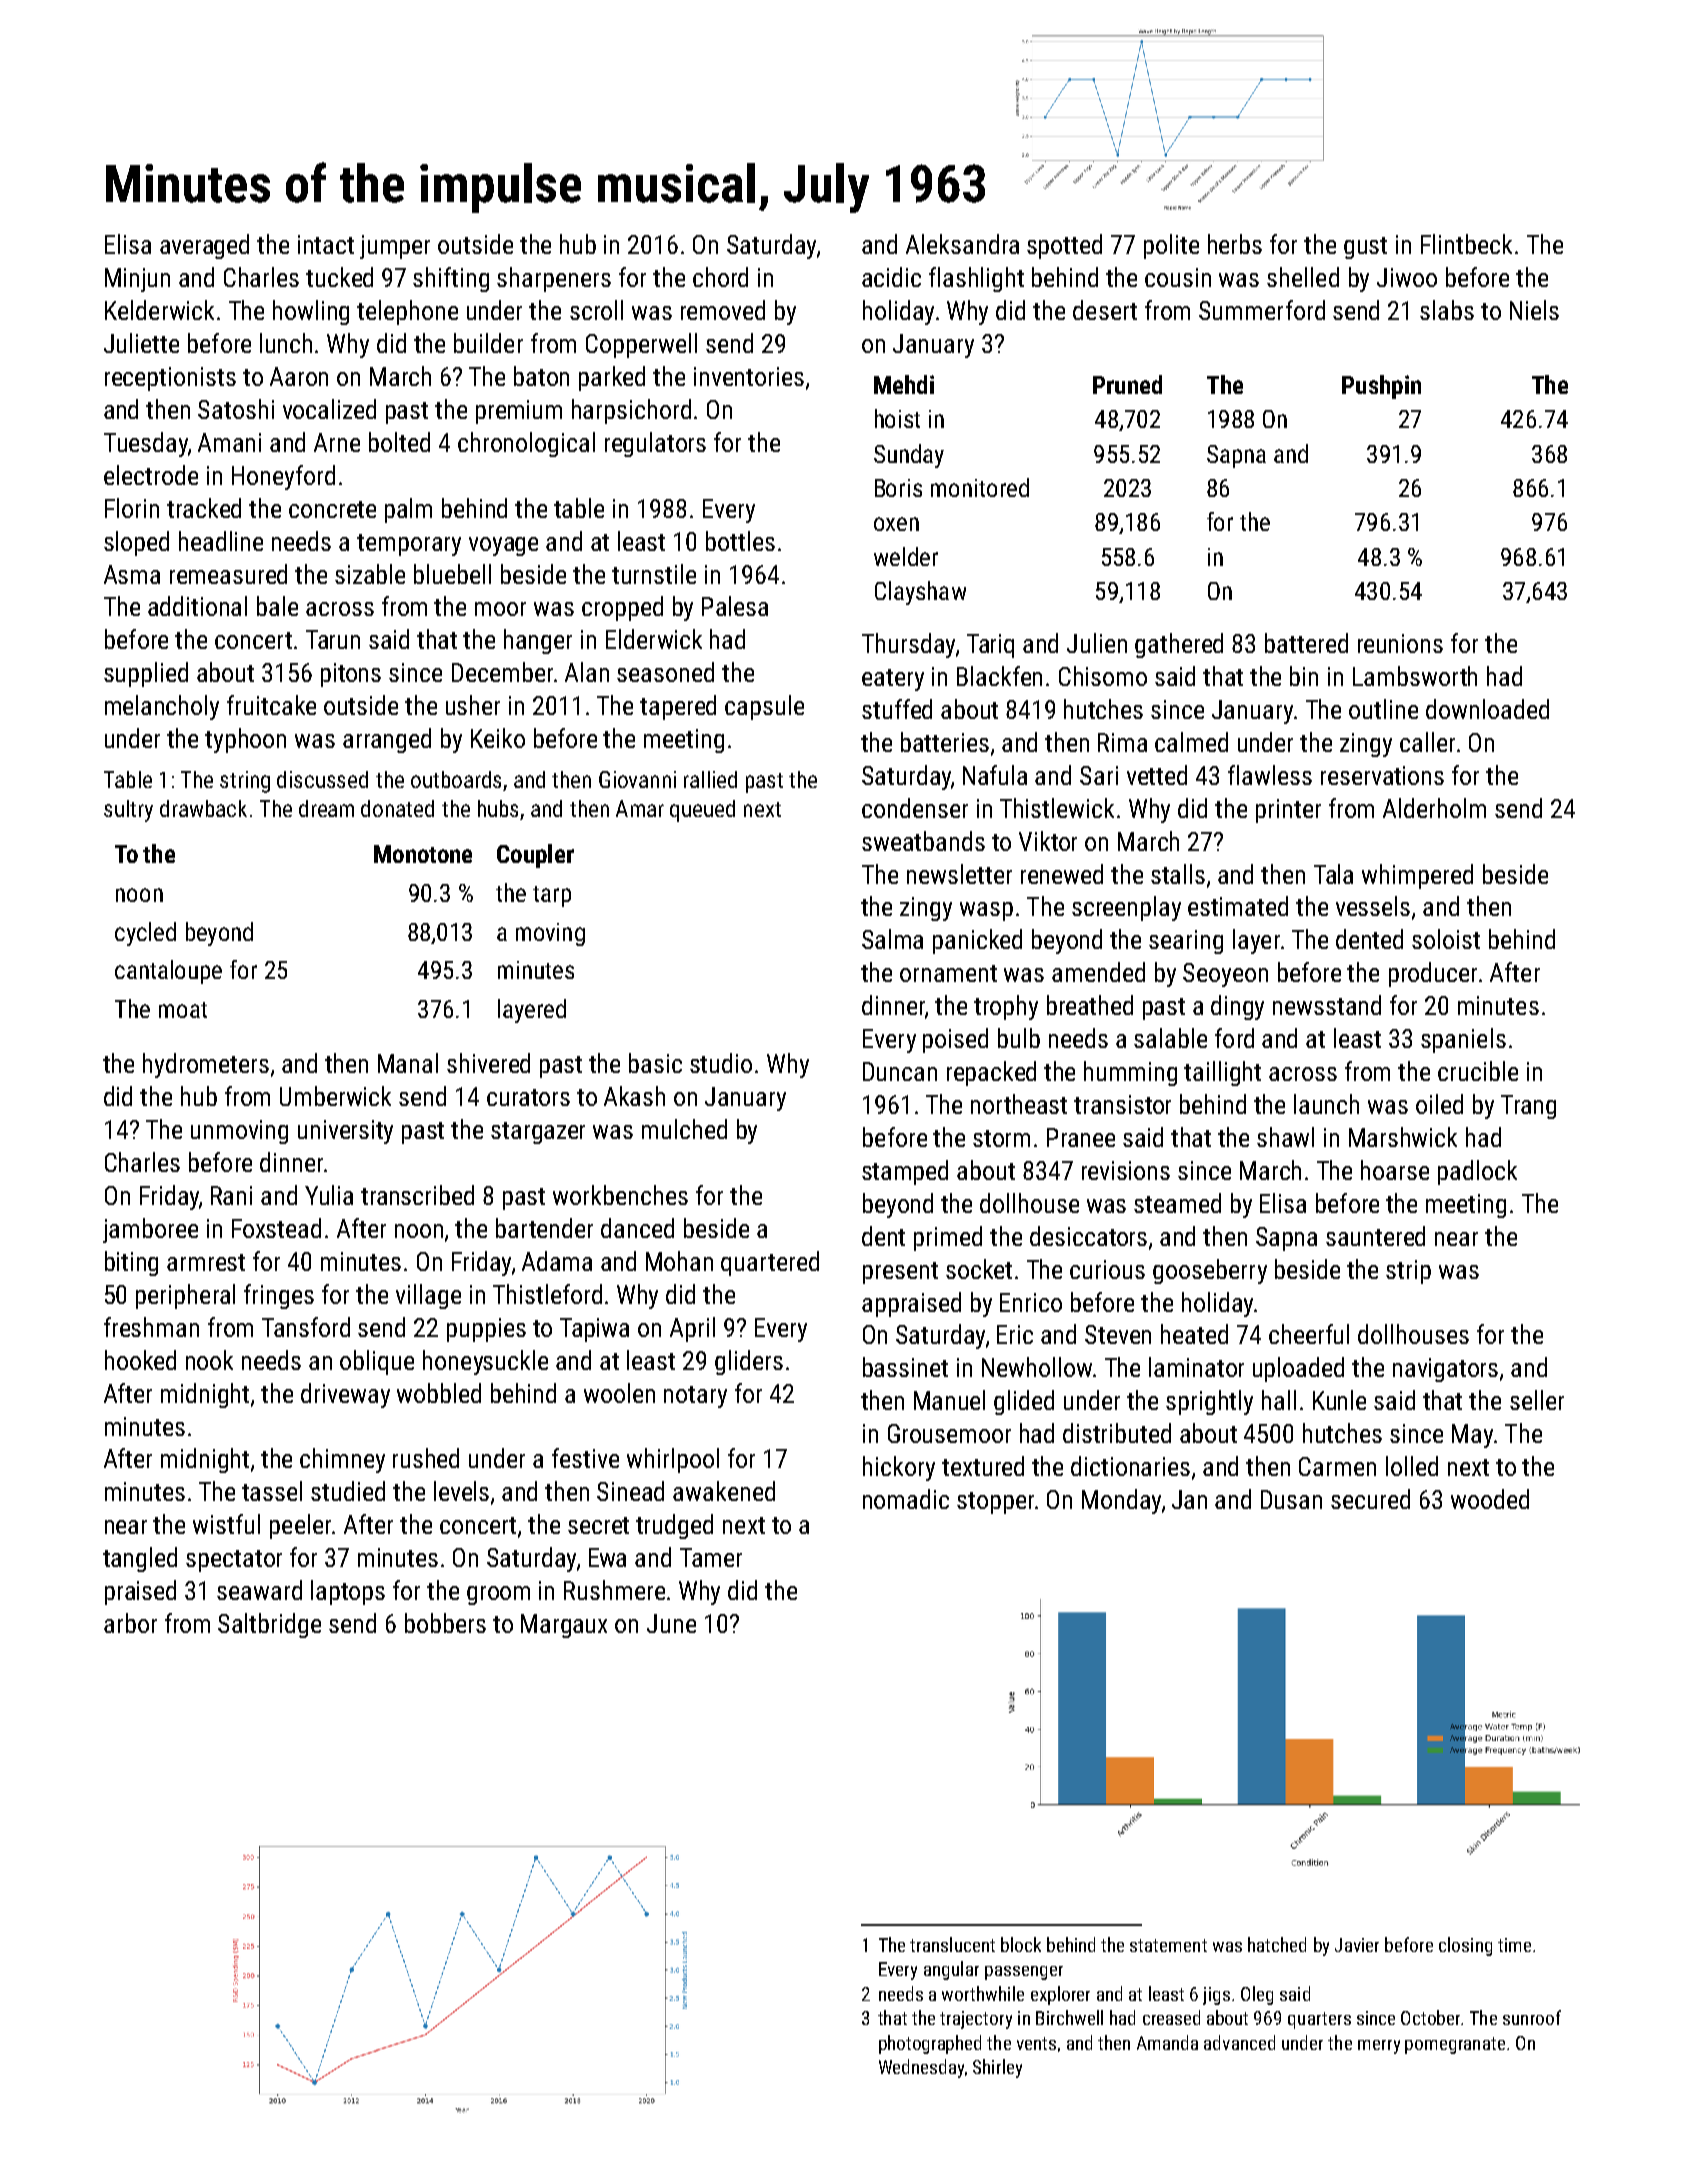 This screenshot has width=1683, height=2178. I want to click on sultry, so click(128, 811).
